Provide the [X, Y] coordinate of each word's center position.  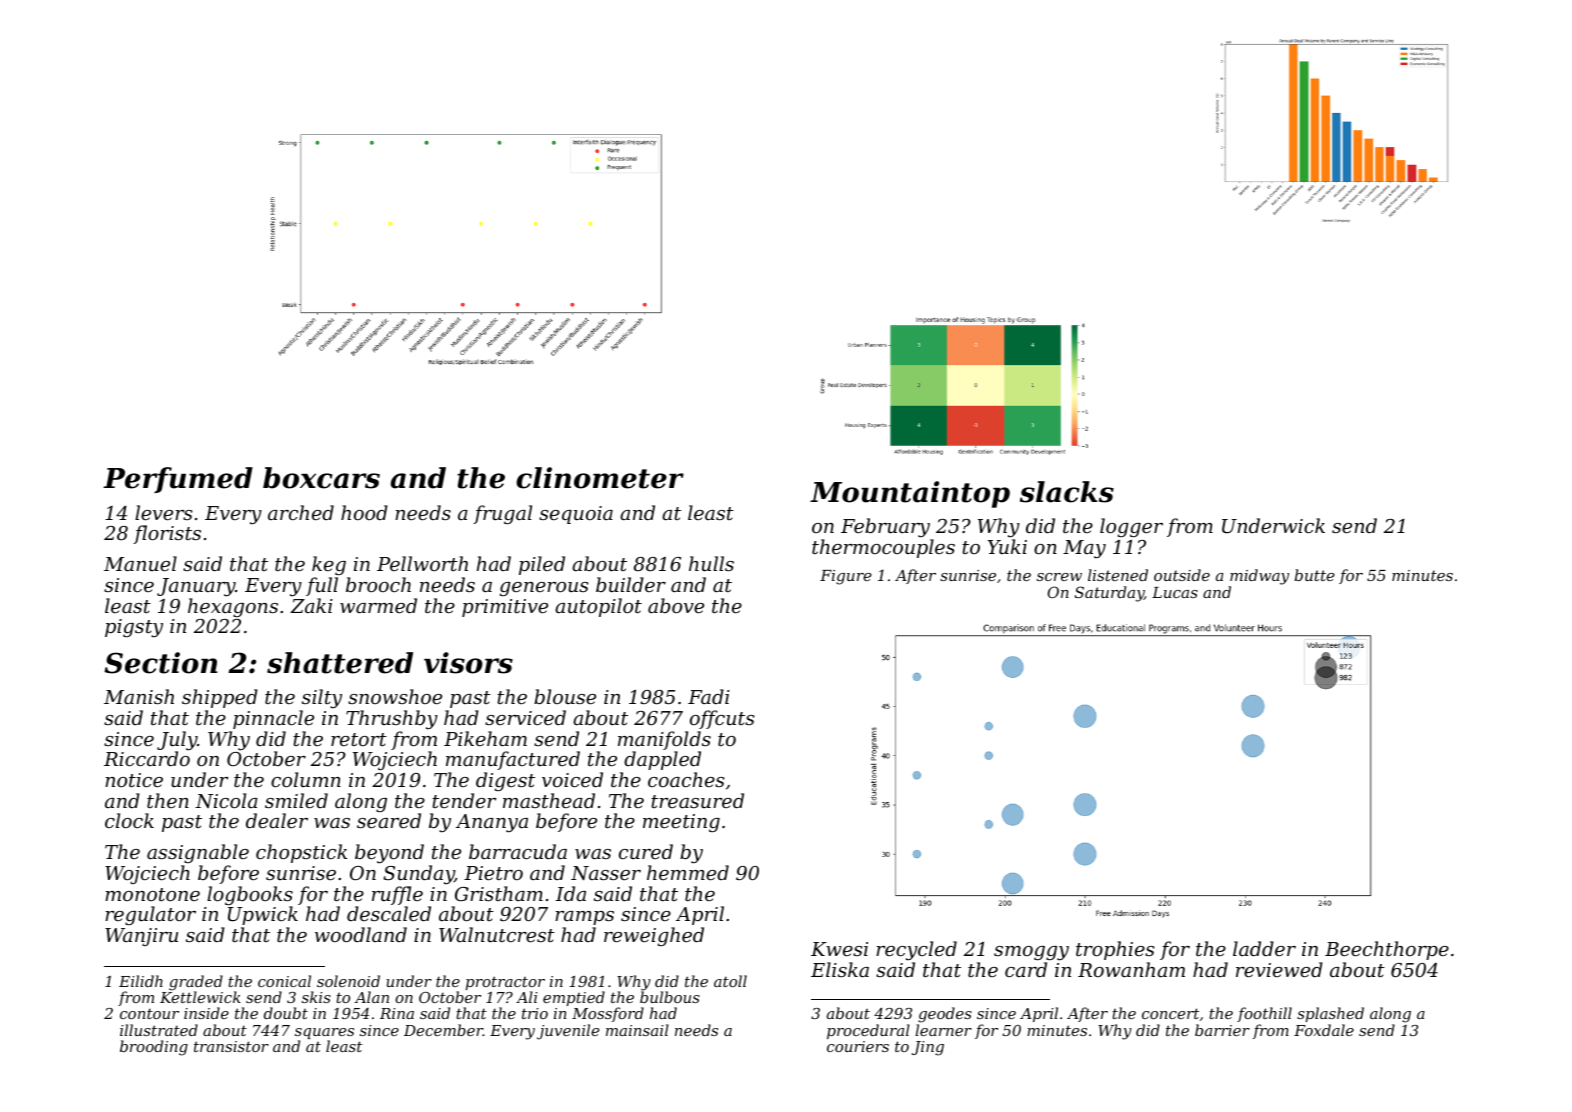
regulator [150, 915]
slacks [1067, 492]
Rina [397, 1013]
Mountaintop [910, 494]
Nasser [606, 873]
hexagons [233, 607]
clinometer [600, 478]
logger [1131, 527]
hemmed [688, 872]
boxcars [321, 478]
